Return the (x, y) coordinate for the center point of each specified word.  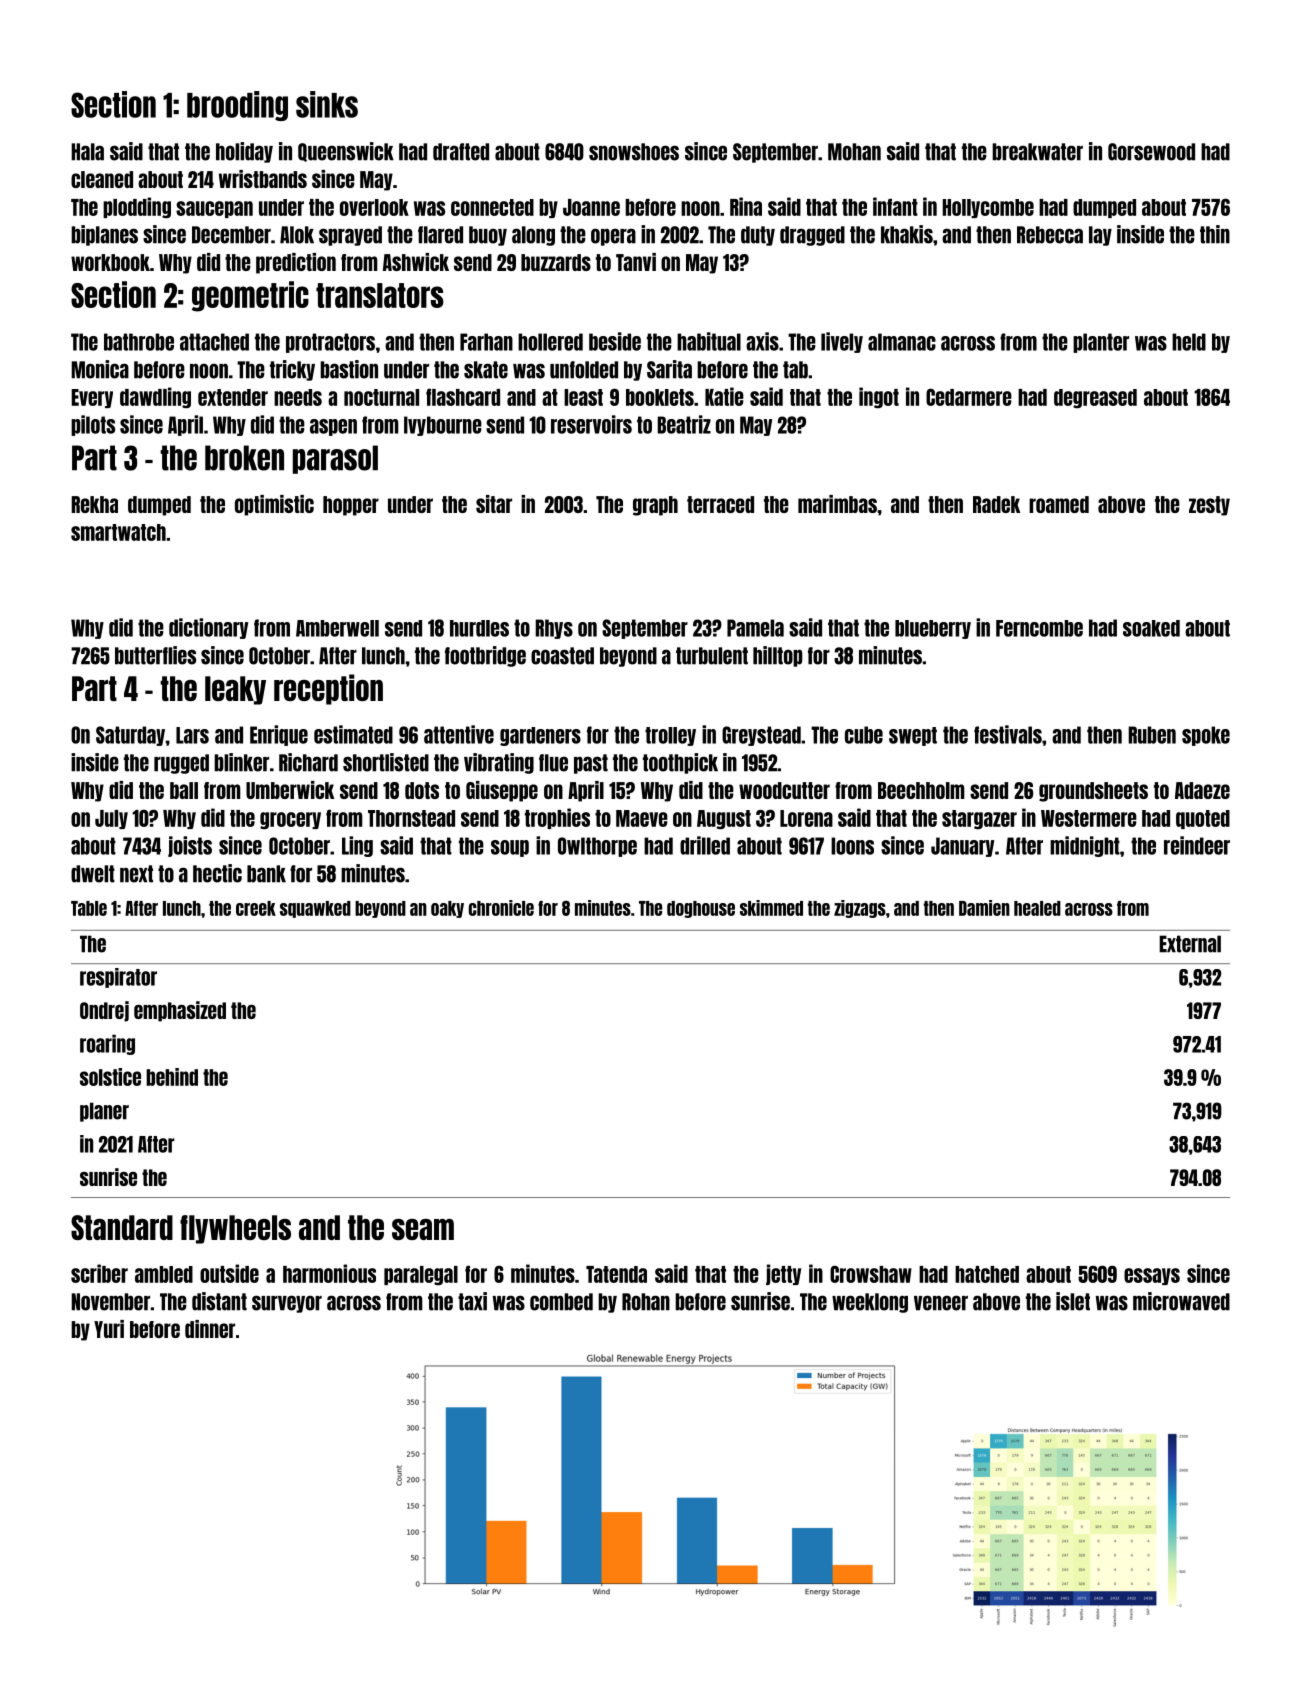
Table (89, 908)
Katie (724, 396)
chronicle (501, 908)
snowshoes (634, 152)
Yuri (109, 1329)
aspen (333, 427)
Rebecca (1050, 235)
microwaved (1181, 1301)
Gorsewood (1151, 152)
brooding (237, 106)
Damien (984, 908)
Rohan (646, 1302)
